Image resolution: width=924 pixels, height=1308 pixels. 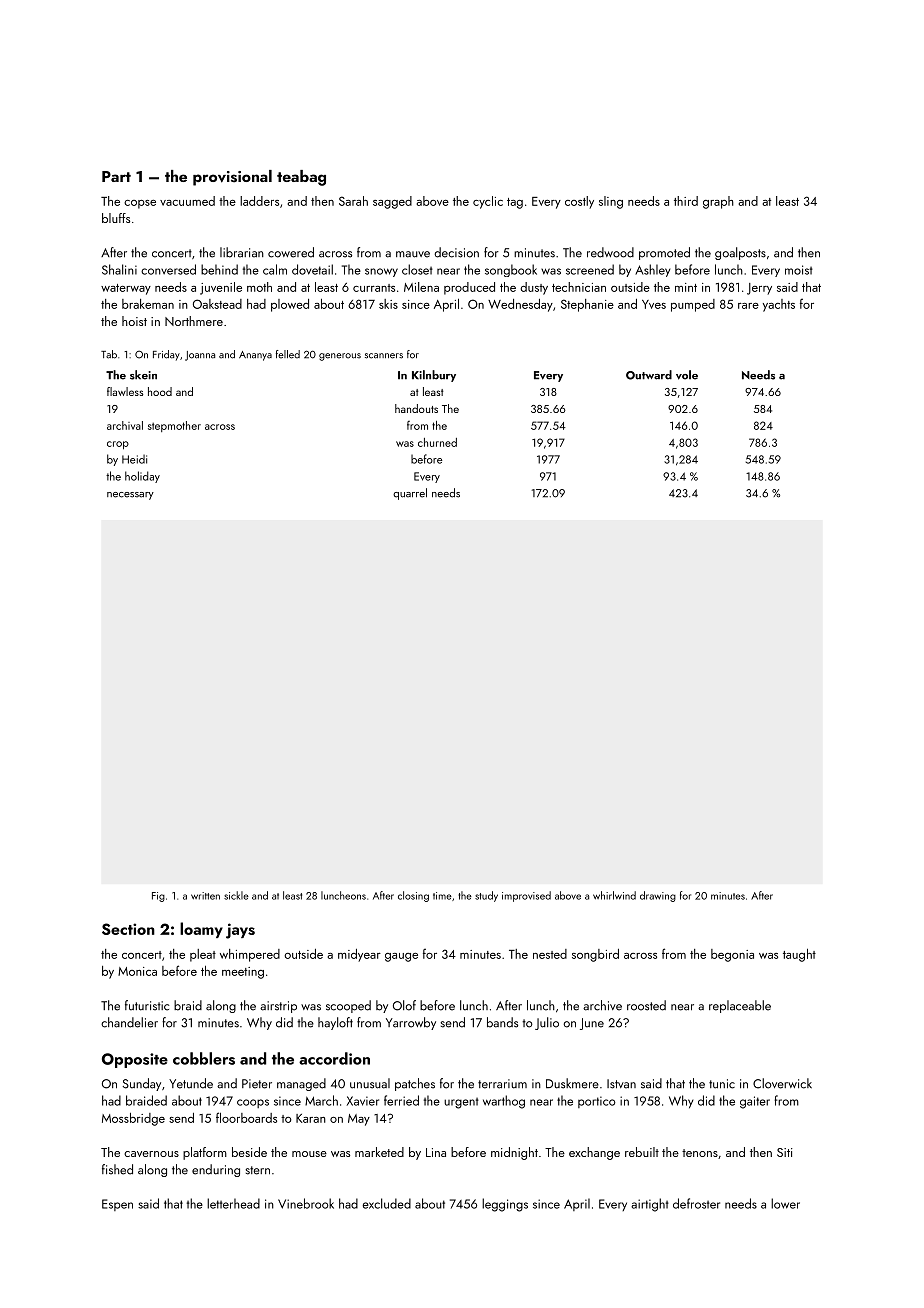 I want to click on drawing, so click(x=658, y=896).
